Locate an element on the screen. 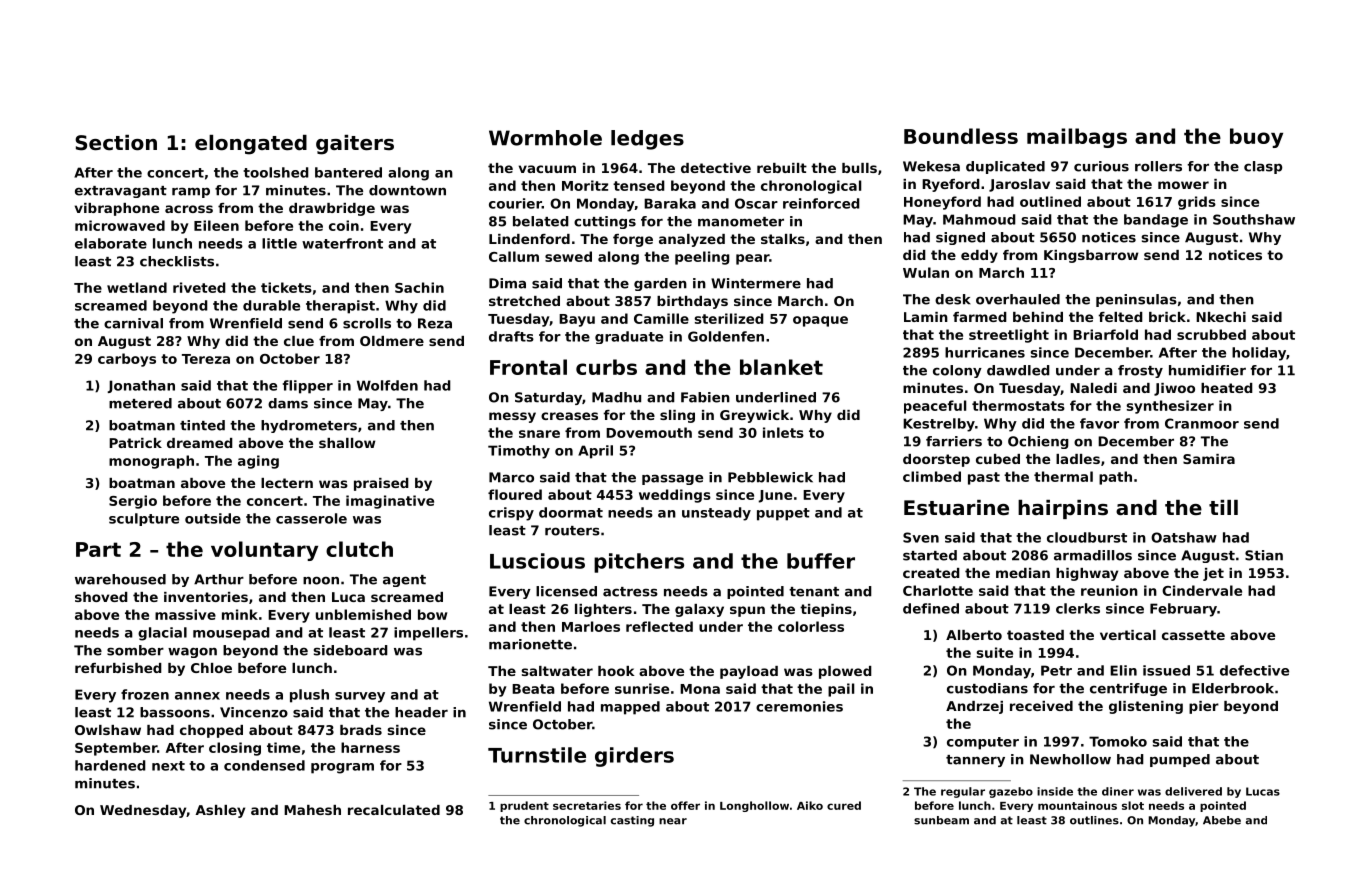  ledges is located at coordinates (647, 140).
